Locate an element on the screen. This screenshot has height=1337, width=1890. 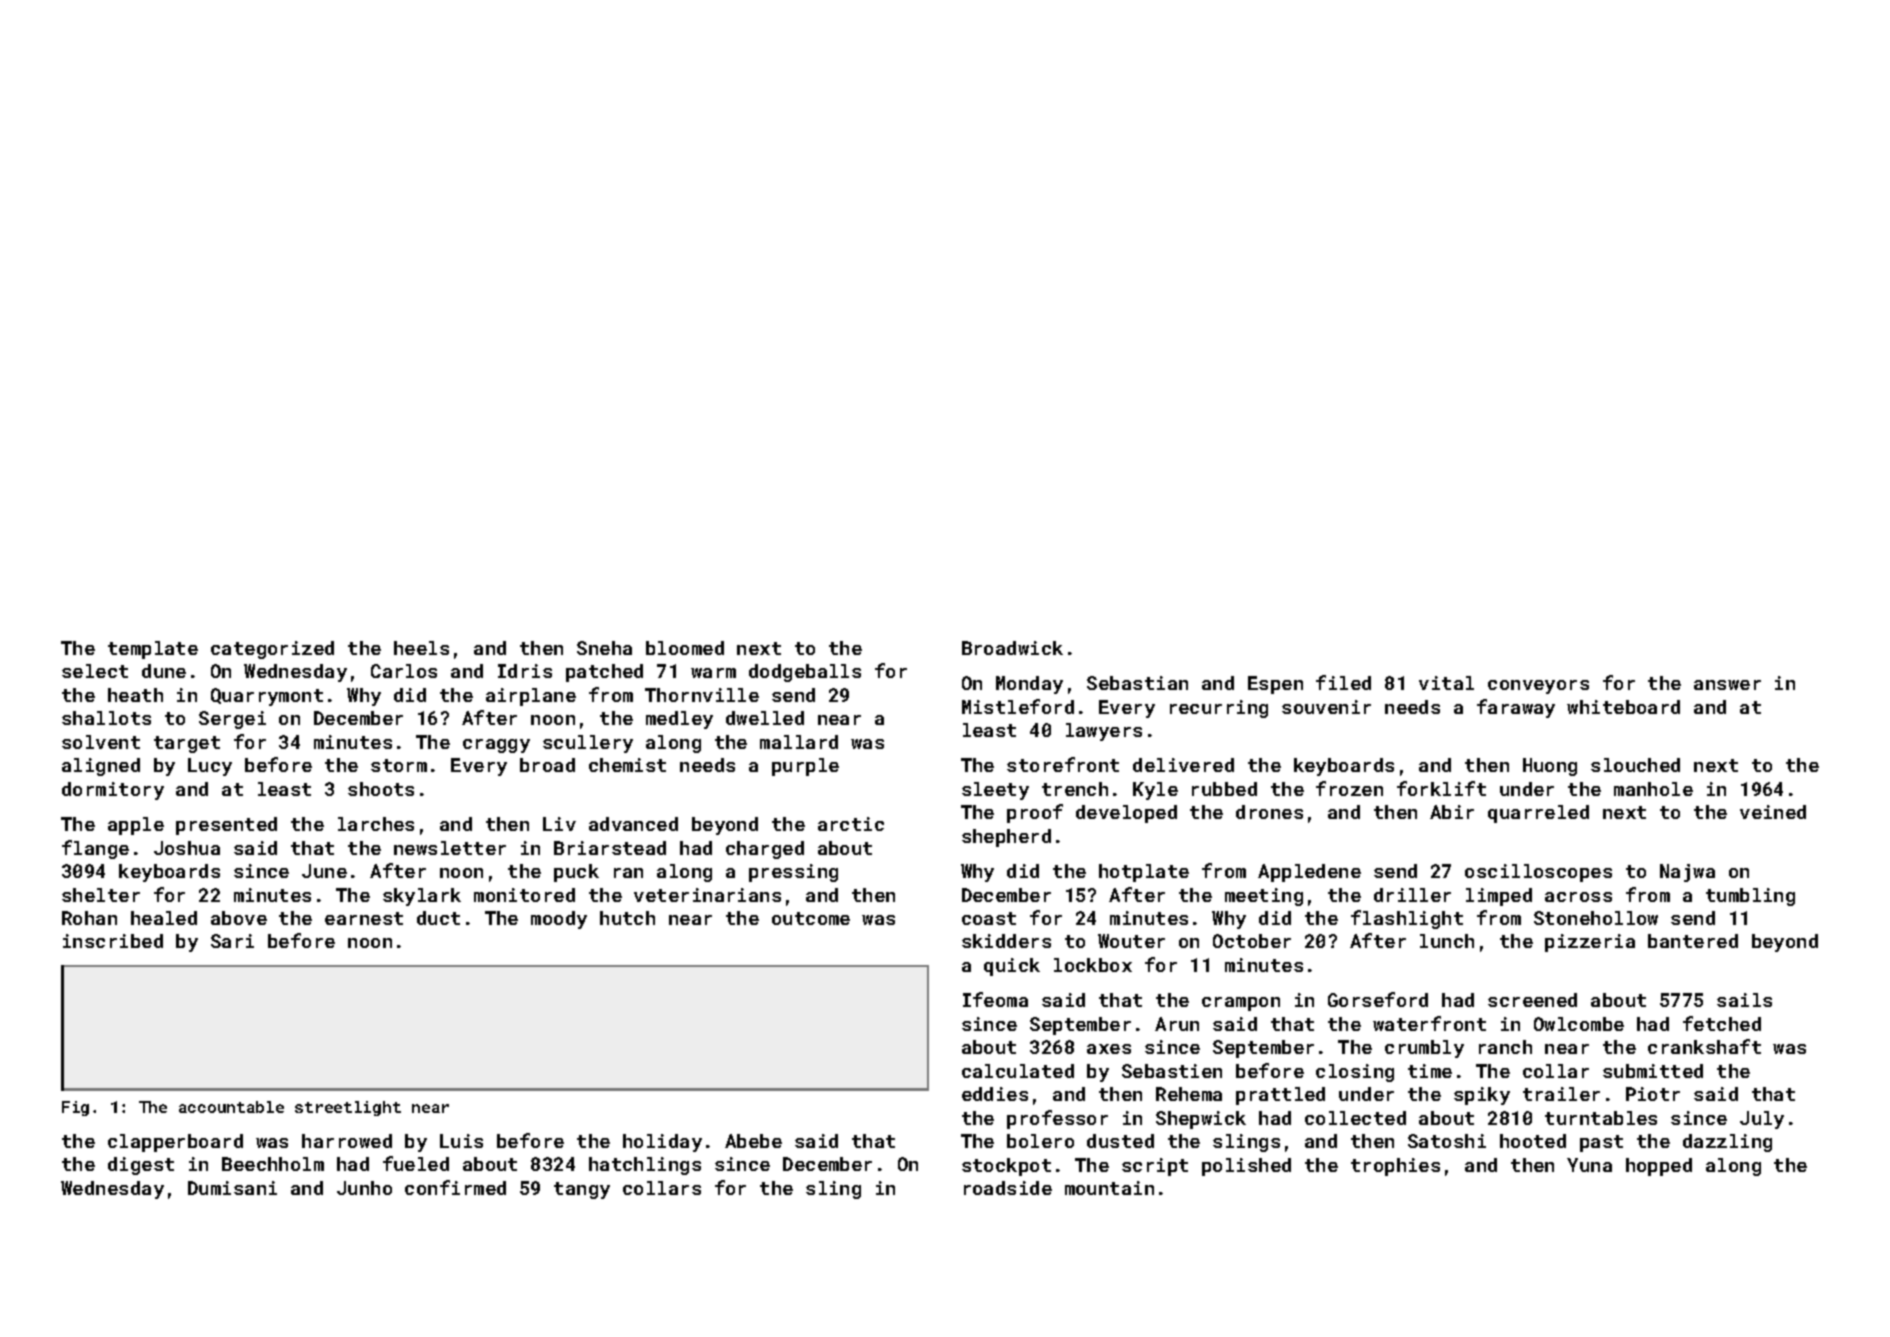
Joshua is located at coordinates (187, 848).
